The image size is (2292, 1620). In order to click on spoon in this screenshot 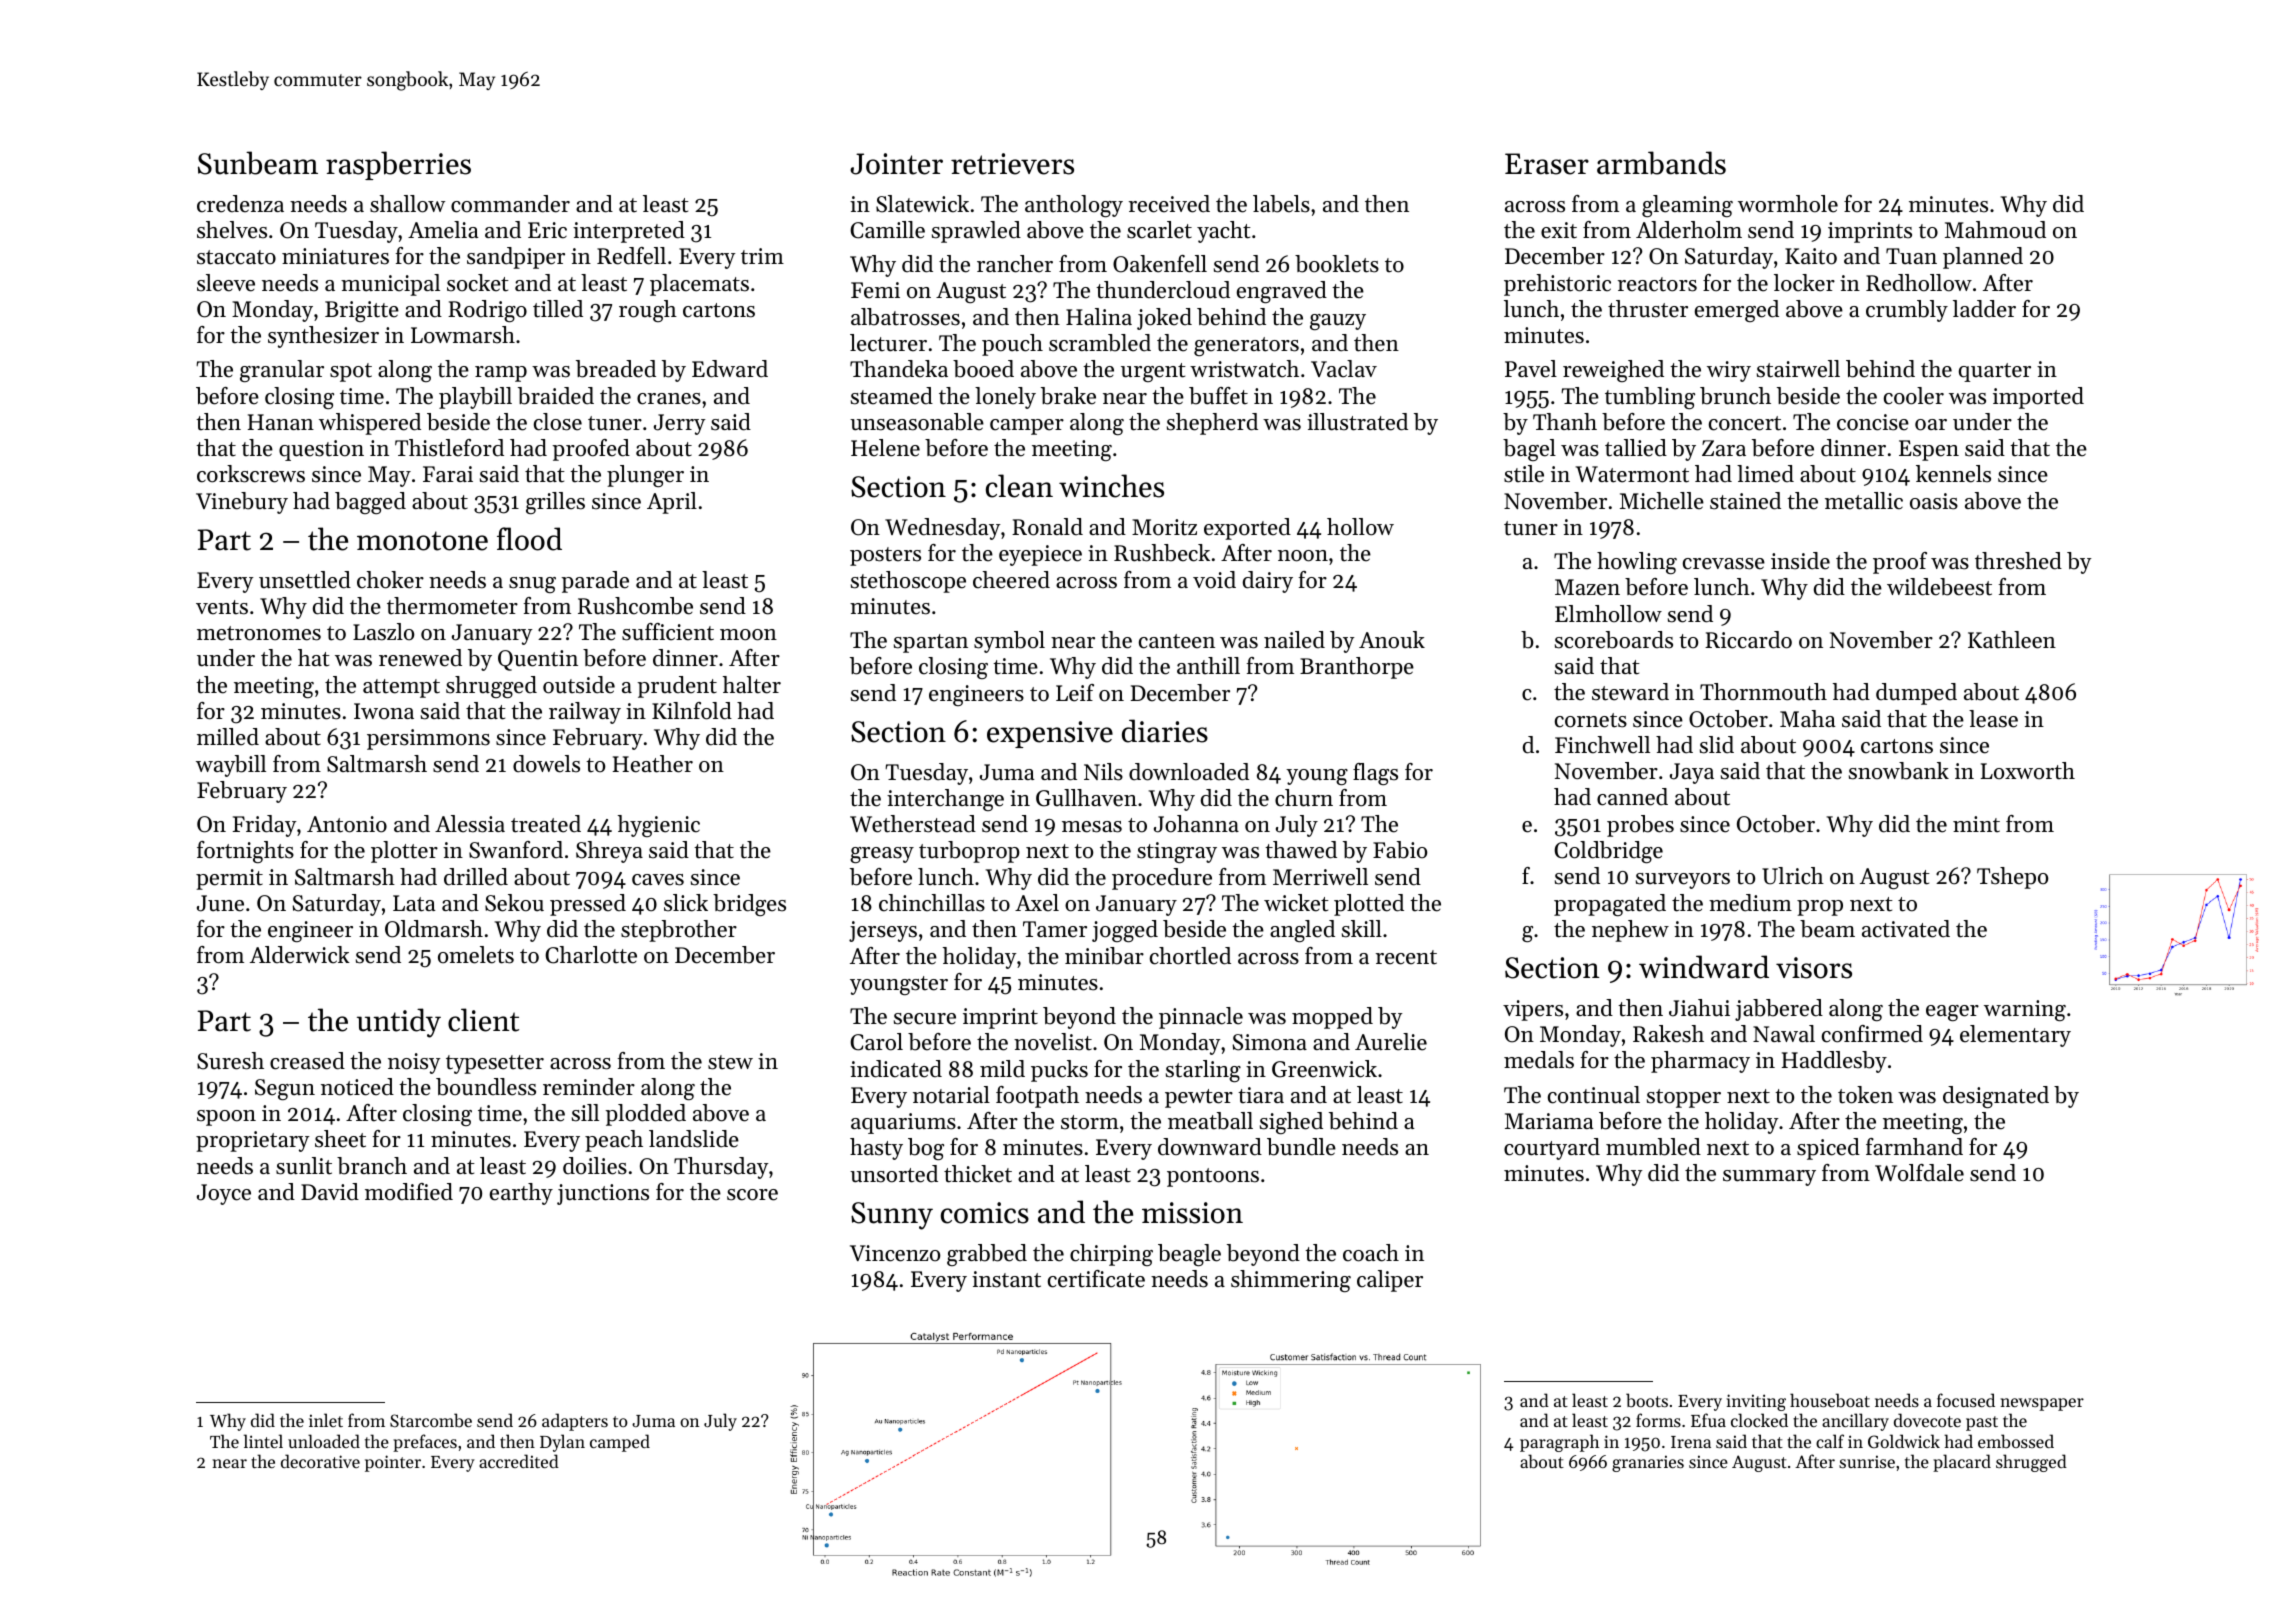, I will do `click(226, 1118)`.
